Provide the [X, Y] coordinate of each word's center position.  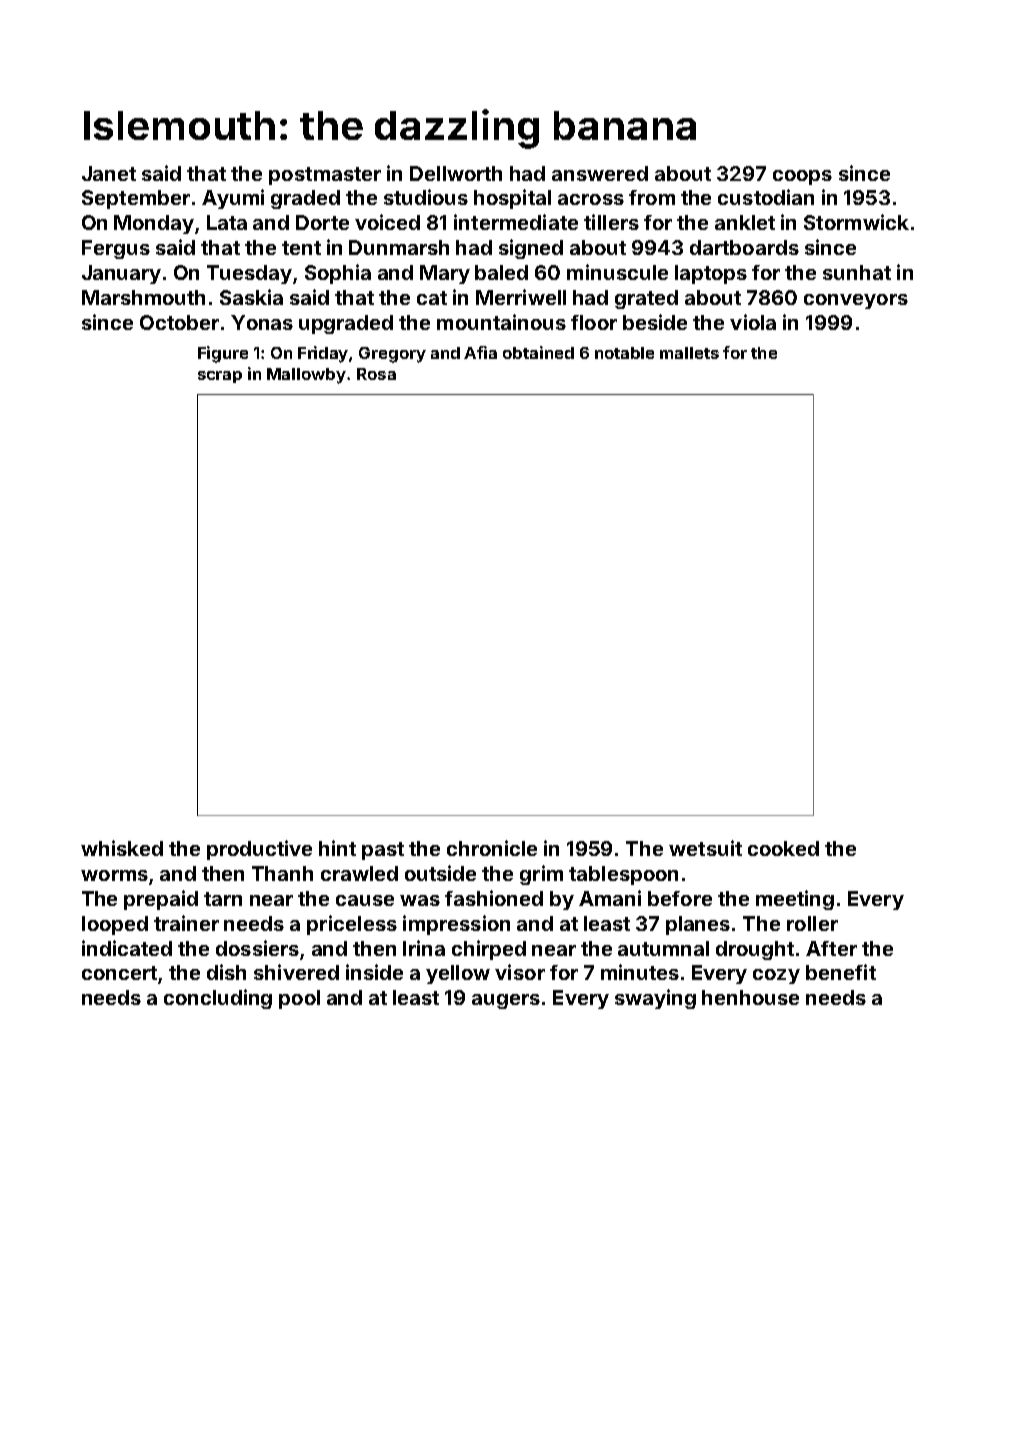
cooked [783, 848]
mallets [689, 353]
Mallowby [306, 376]
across [591, 199]
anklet [745, 222]
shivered [296, 972]
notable [624, 353]
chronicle [492, 848]
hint [337, 848]
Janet [109, 173]
